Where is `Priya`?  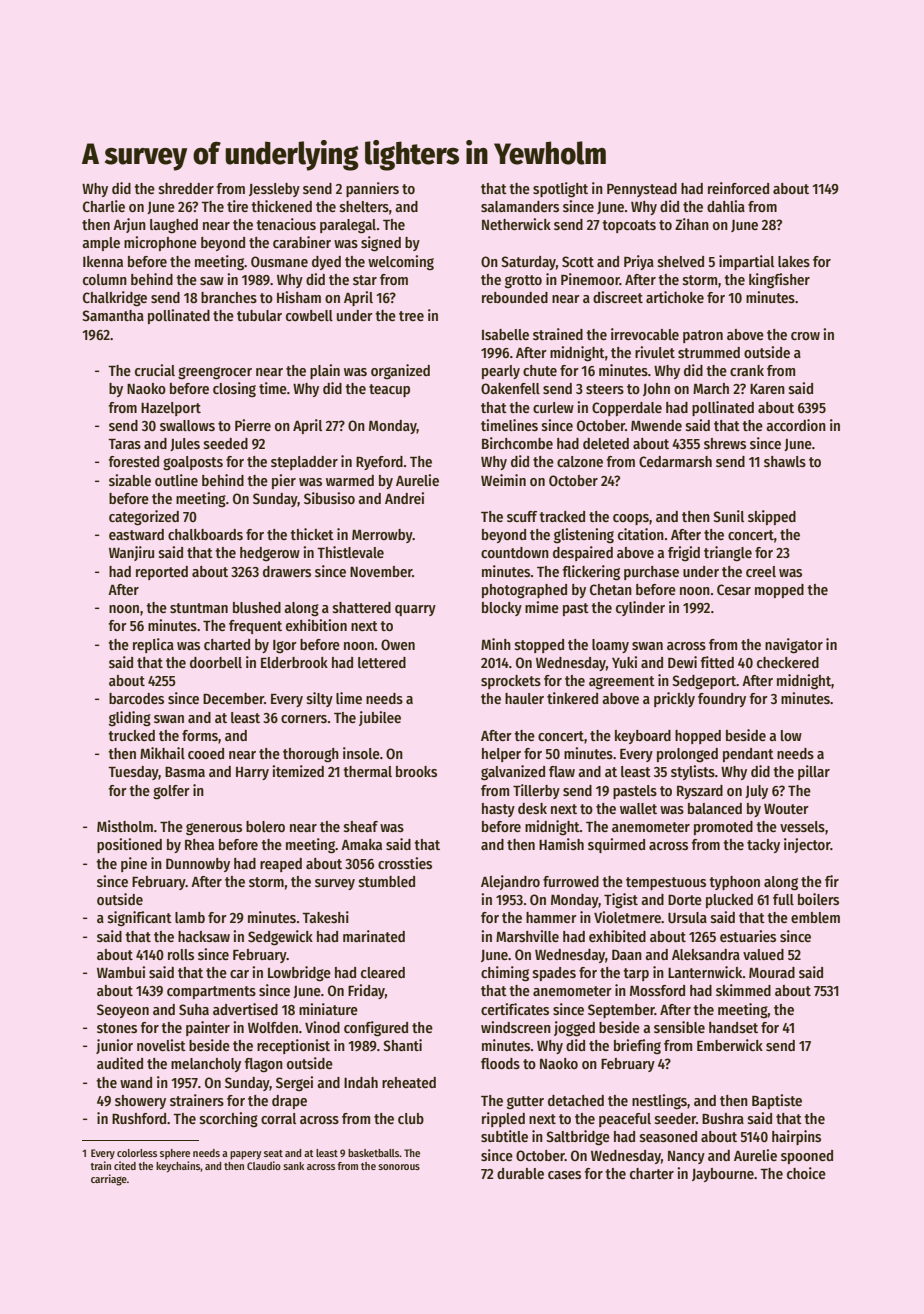 Priya is located at coordinates (639, 262).
